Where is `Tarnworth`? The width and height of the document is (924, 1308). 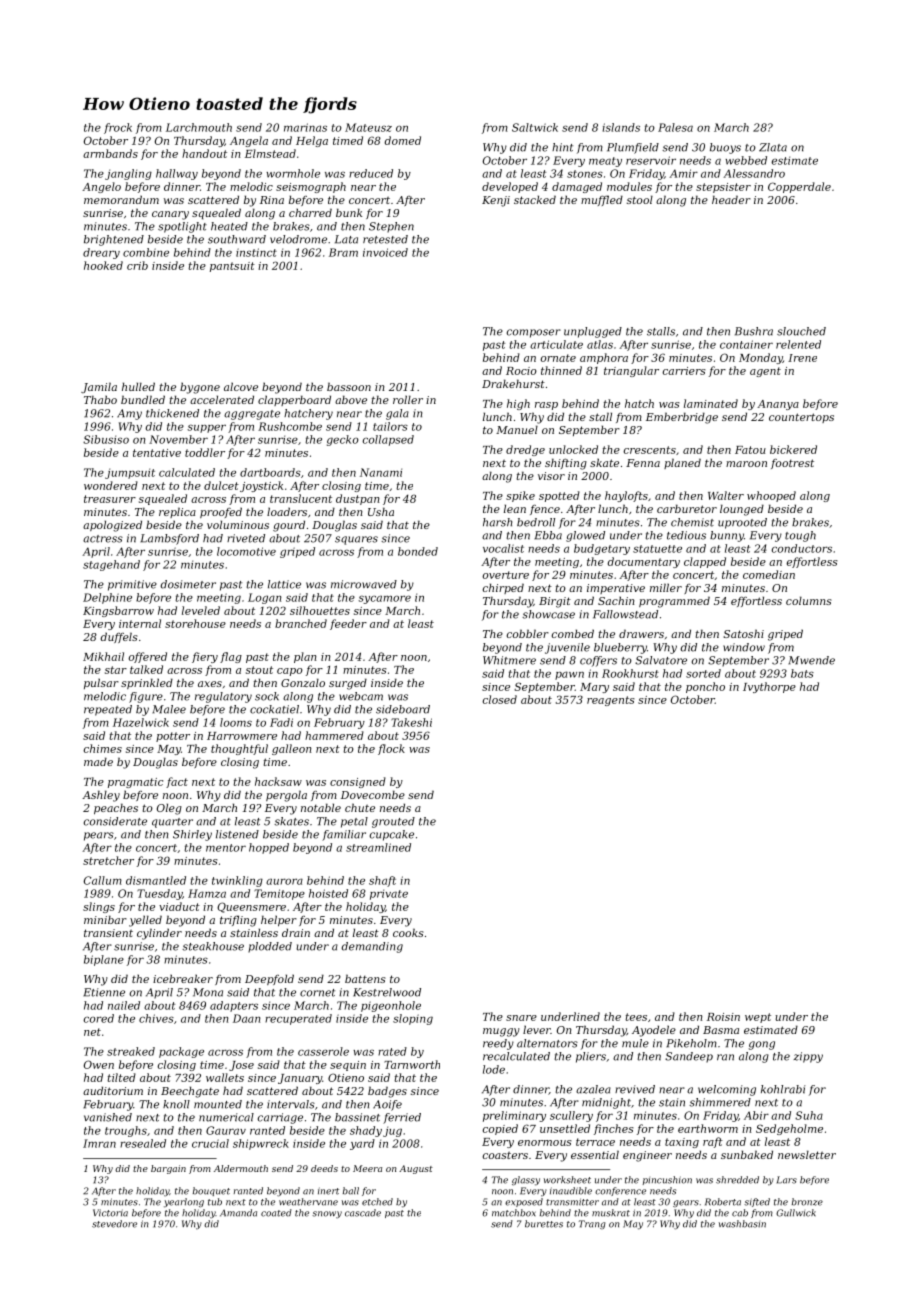 Tarnworth is located at coordinates (412, 1064).
